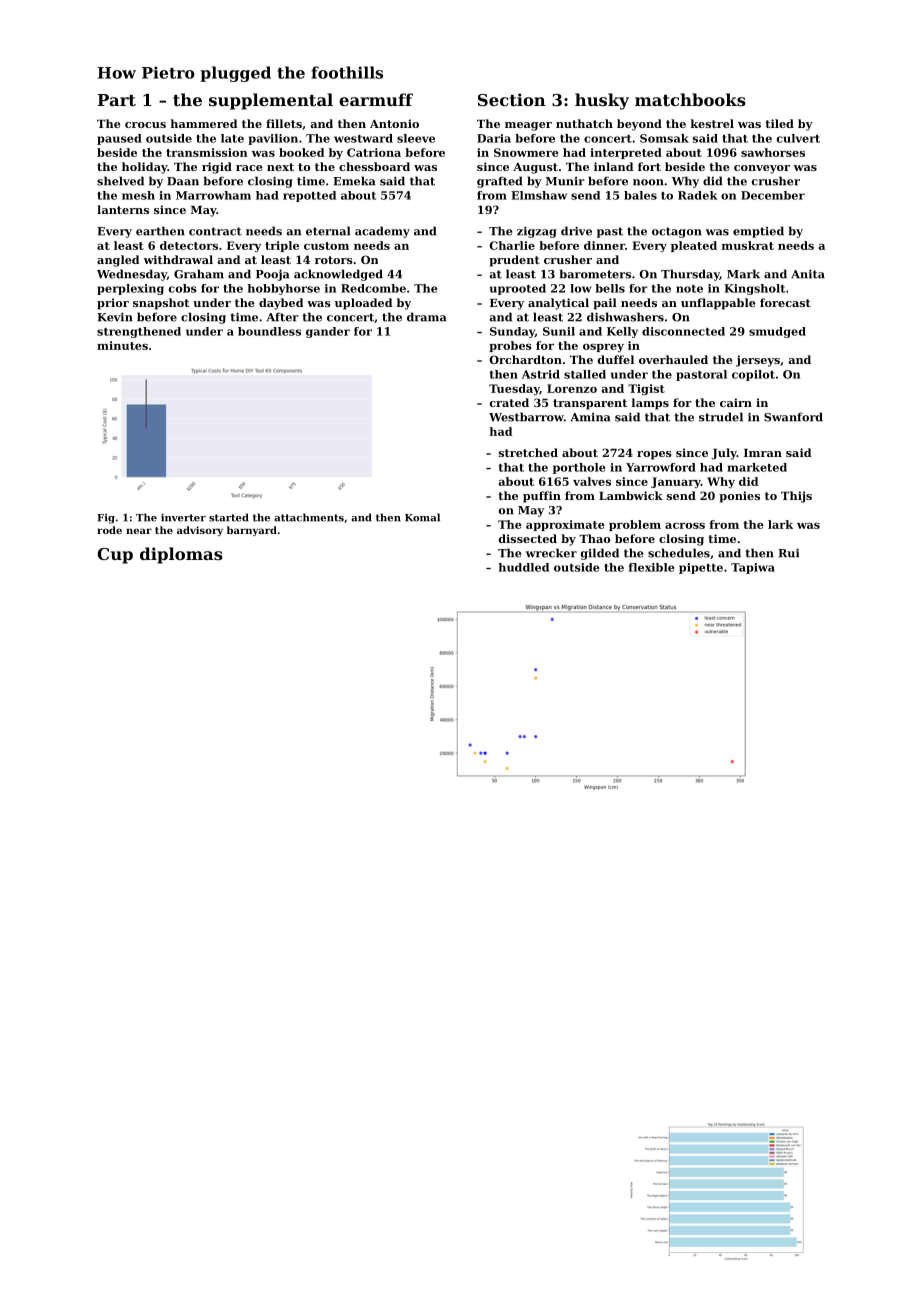 This screenshot has height=1308, width=924. Describe the element at coordinates (181, 555) in the screenshot. I see `diplomas` at that location.
